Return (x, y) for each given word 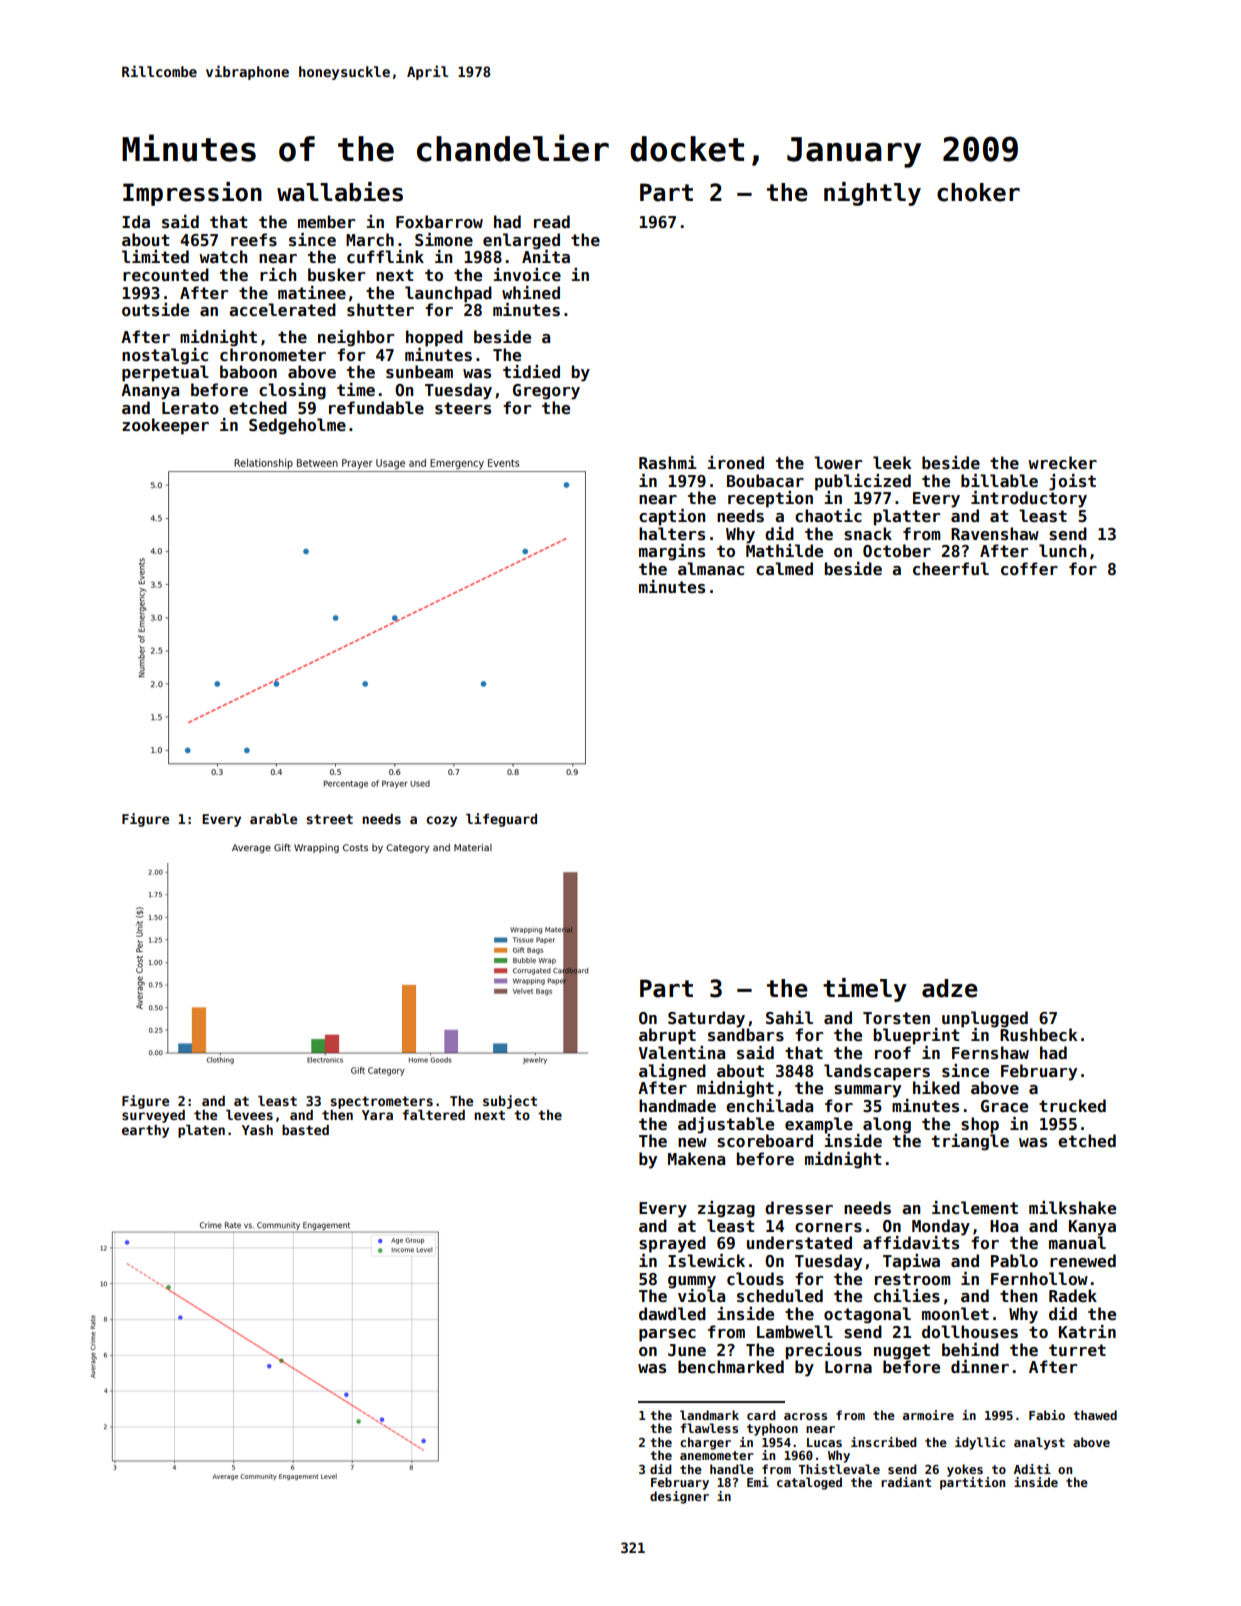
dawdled (672, 1313)
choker (978, 192)
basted (305, 1130)
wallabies (340, 192)
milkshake (1072, 1207)
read (552, 222)
